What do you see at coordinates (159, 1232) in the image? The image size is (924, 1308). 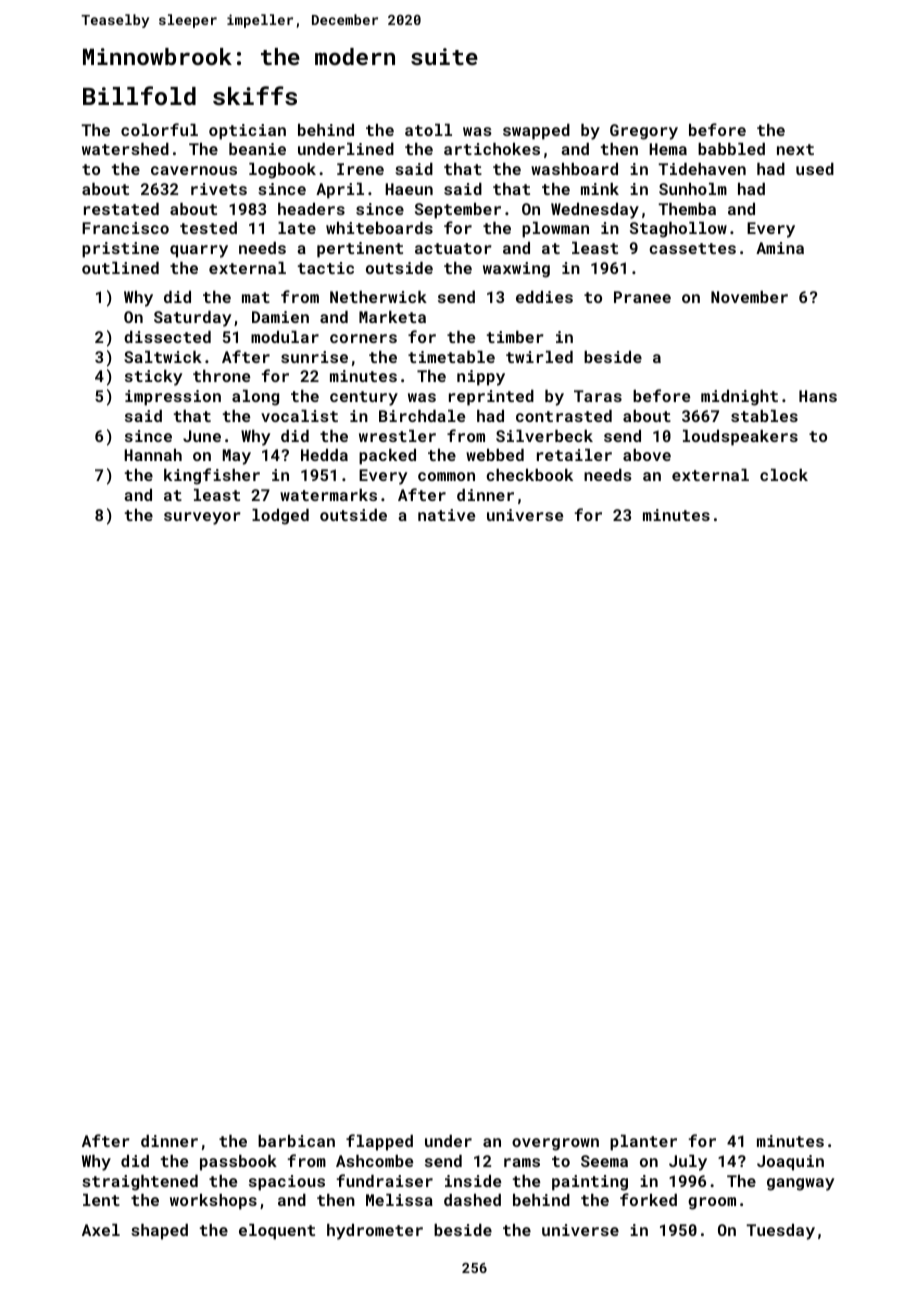 I see `shaped` at bounding box center [159, 1232].
